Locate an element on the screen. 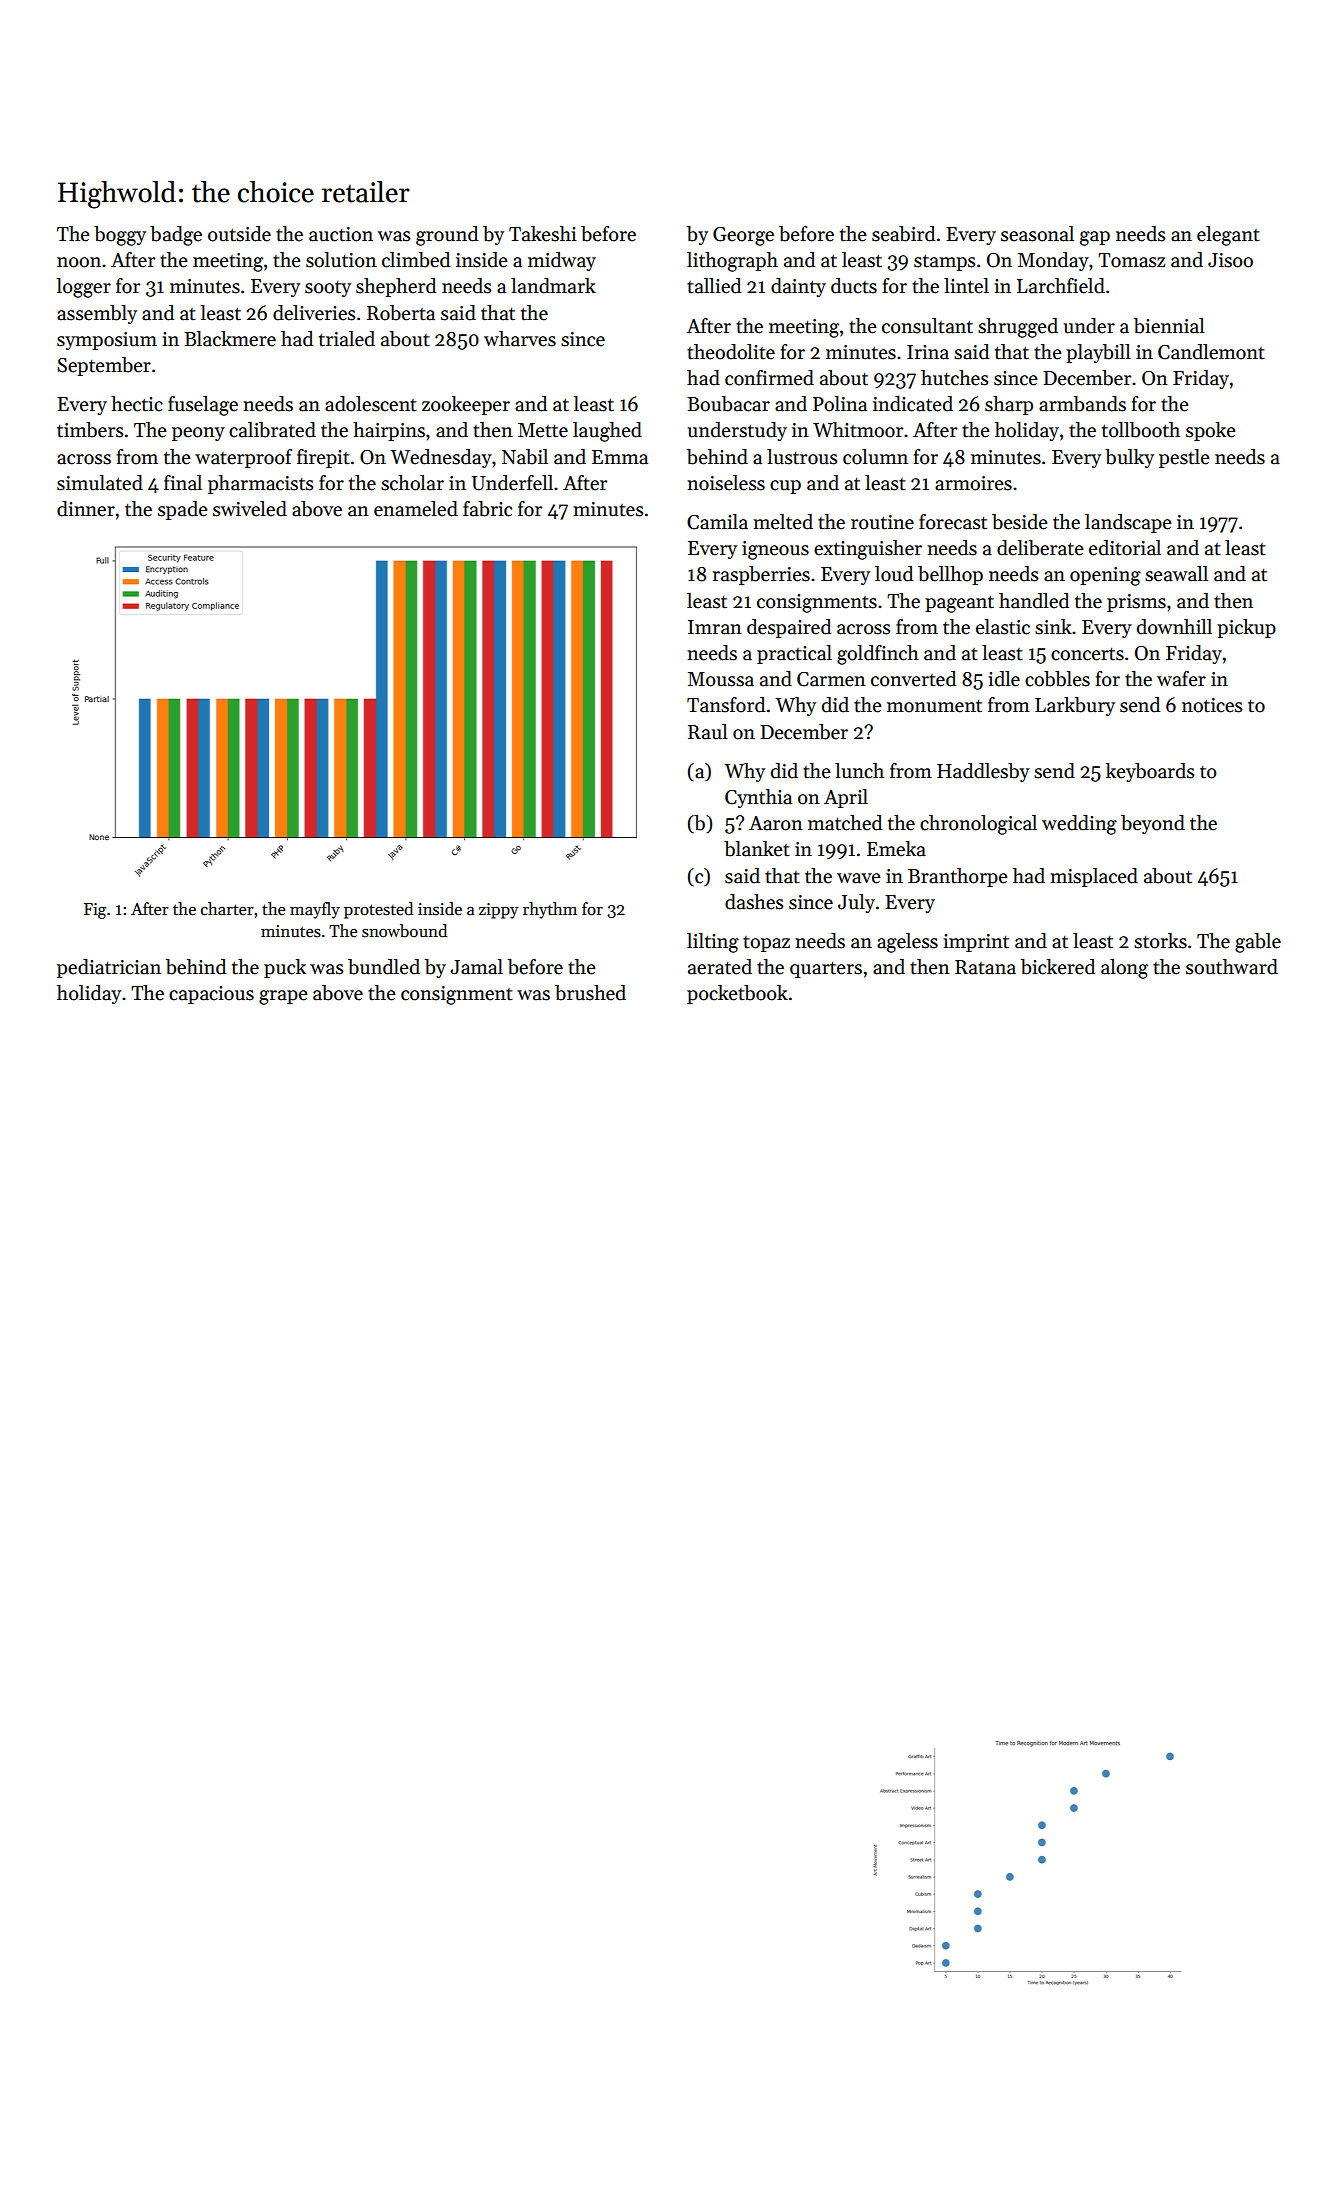 The image size is (1339, 2205). brushed is located at coordinates (590, 993).
